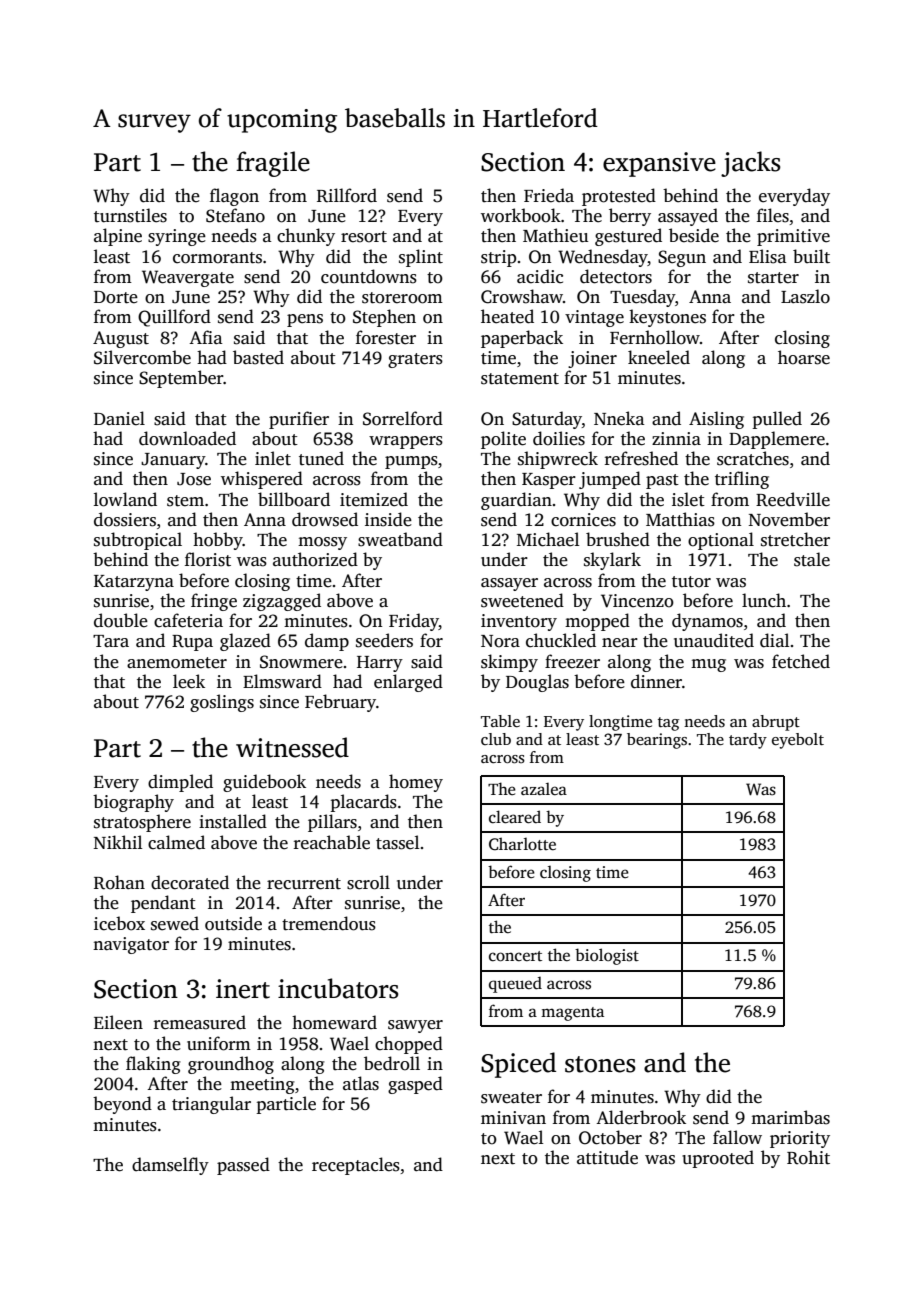 The image size is (924, 1314). What do you see at coordinates (170, 1166) in the page?
I see `damselfly` at bounding box center [170, 1166].
